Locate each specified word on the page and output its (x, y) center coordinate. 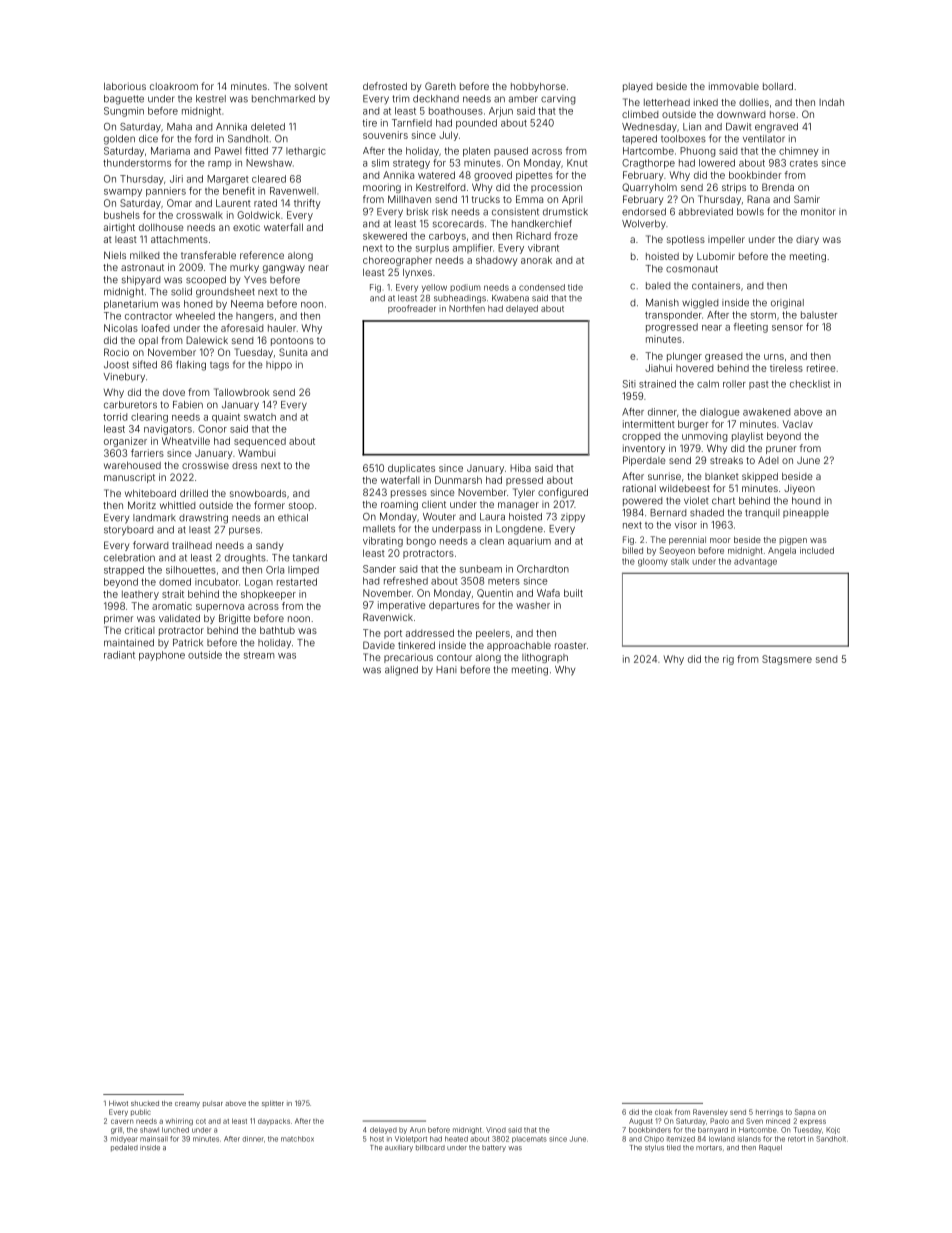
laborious (125, 86)
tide (575, 287)
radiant (119, 655)
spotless (686, 240)
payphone (162, 656)
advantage (755, 562)
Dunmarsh (458, 480)
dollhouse (161, 227)
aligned (401, 671)
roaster (570, 645)
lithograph (545, 658)
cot (201, 1121)
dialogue (720, 413)
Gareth (440, 86)
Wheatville (186, 441)
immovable (734, 86)
